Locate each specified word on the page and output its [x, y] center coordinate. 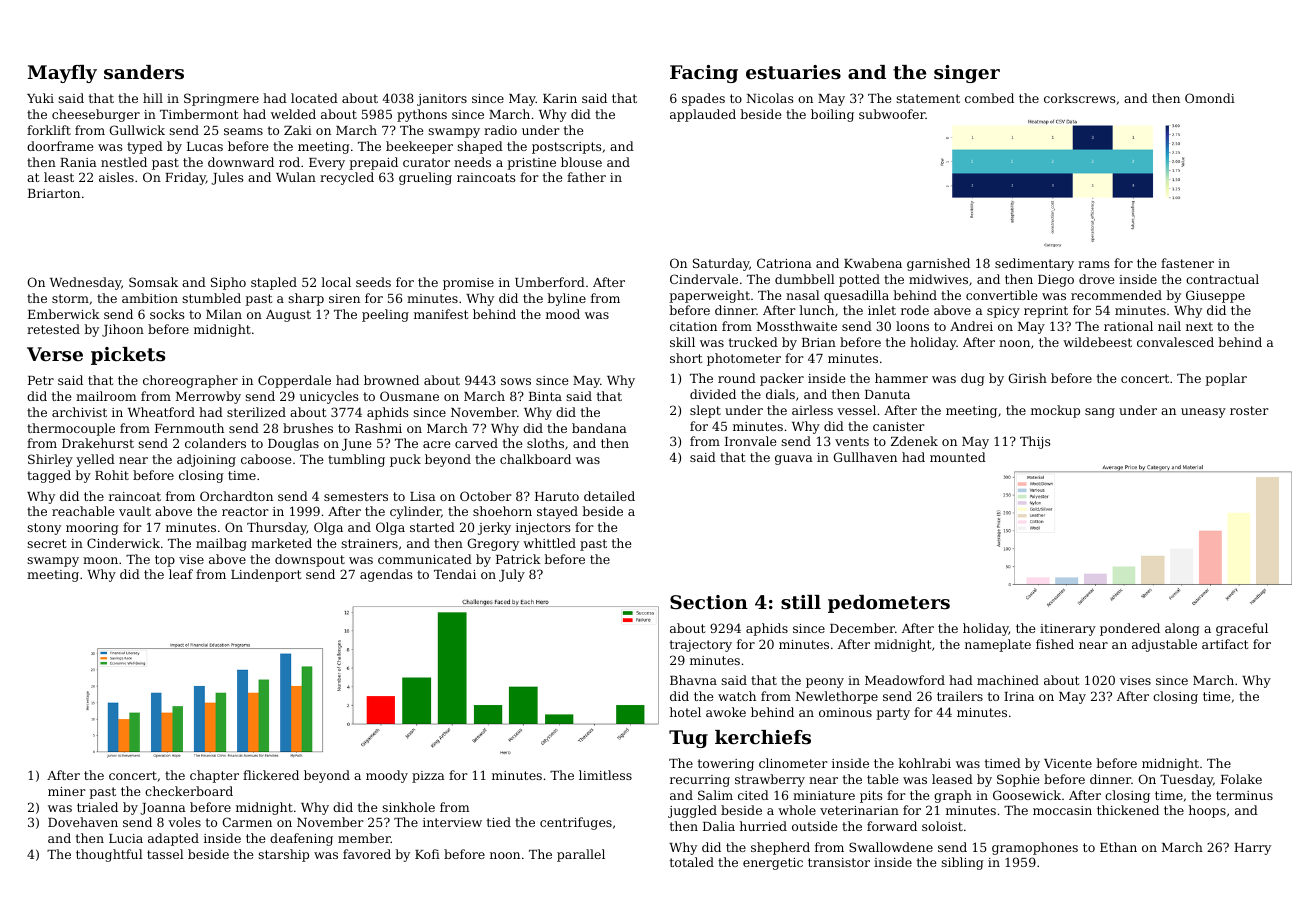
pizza [428, 777]
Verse [55, 354]
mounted [958, 457]
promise [468, 284]
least [59, 177]
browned [391, 380]
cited [753, 795]
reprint [1046, 312]
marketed [281, 543]
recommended [1116, 295]
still [801, 602]
